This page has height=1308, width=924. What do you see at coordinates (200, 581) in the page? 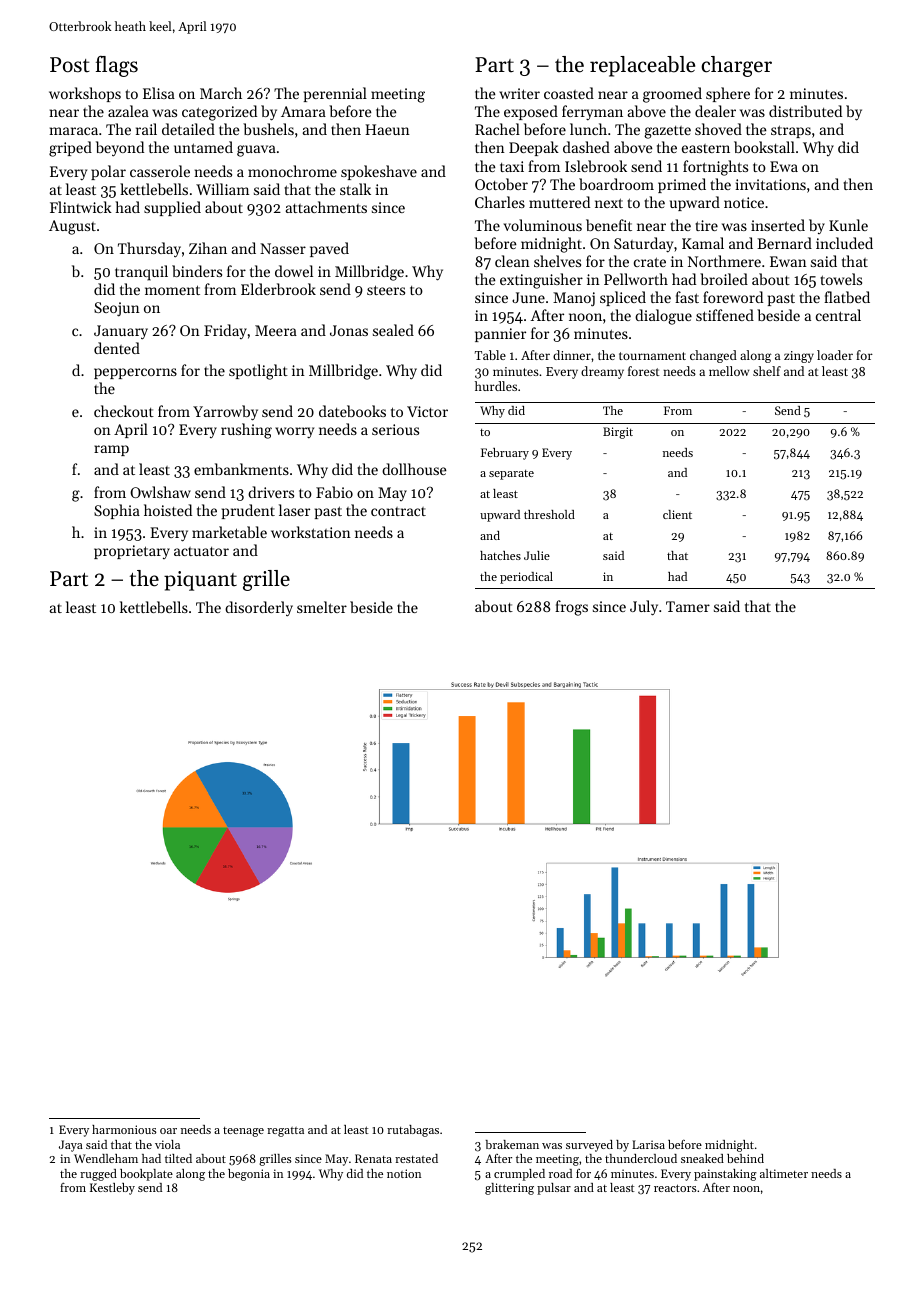
I see `piquant` at bounding box center [200, 581].
